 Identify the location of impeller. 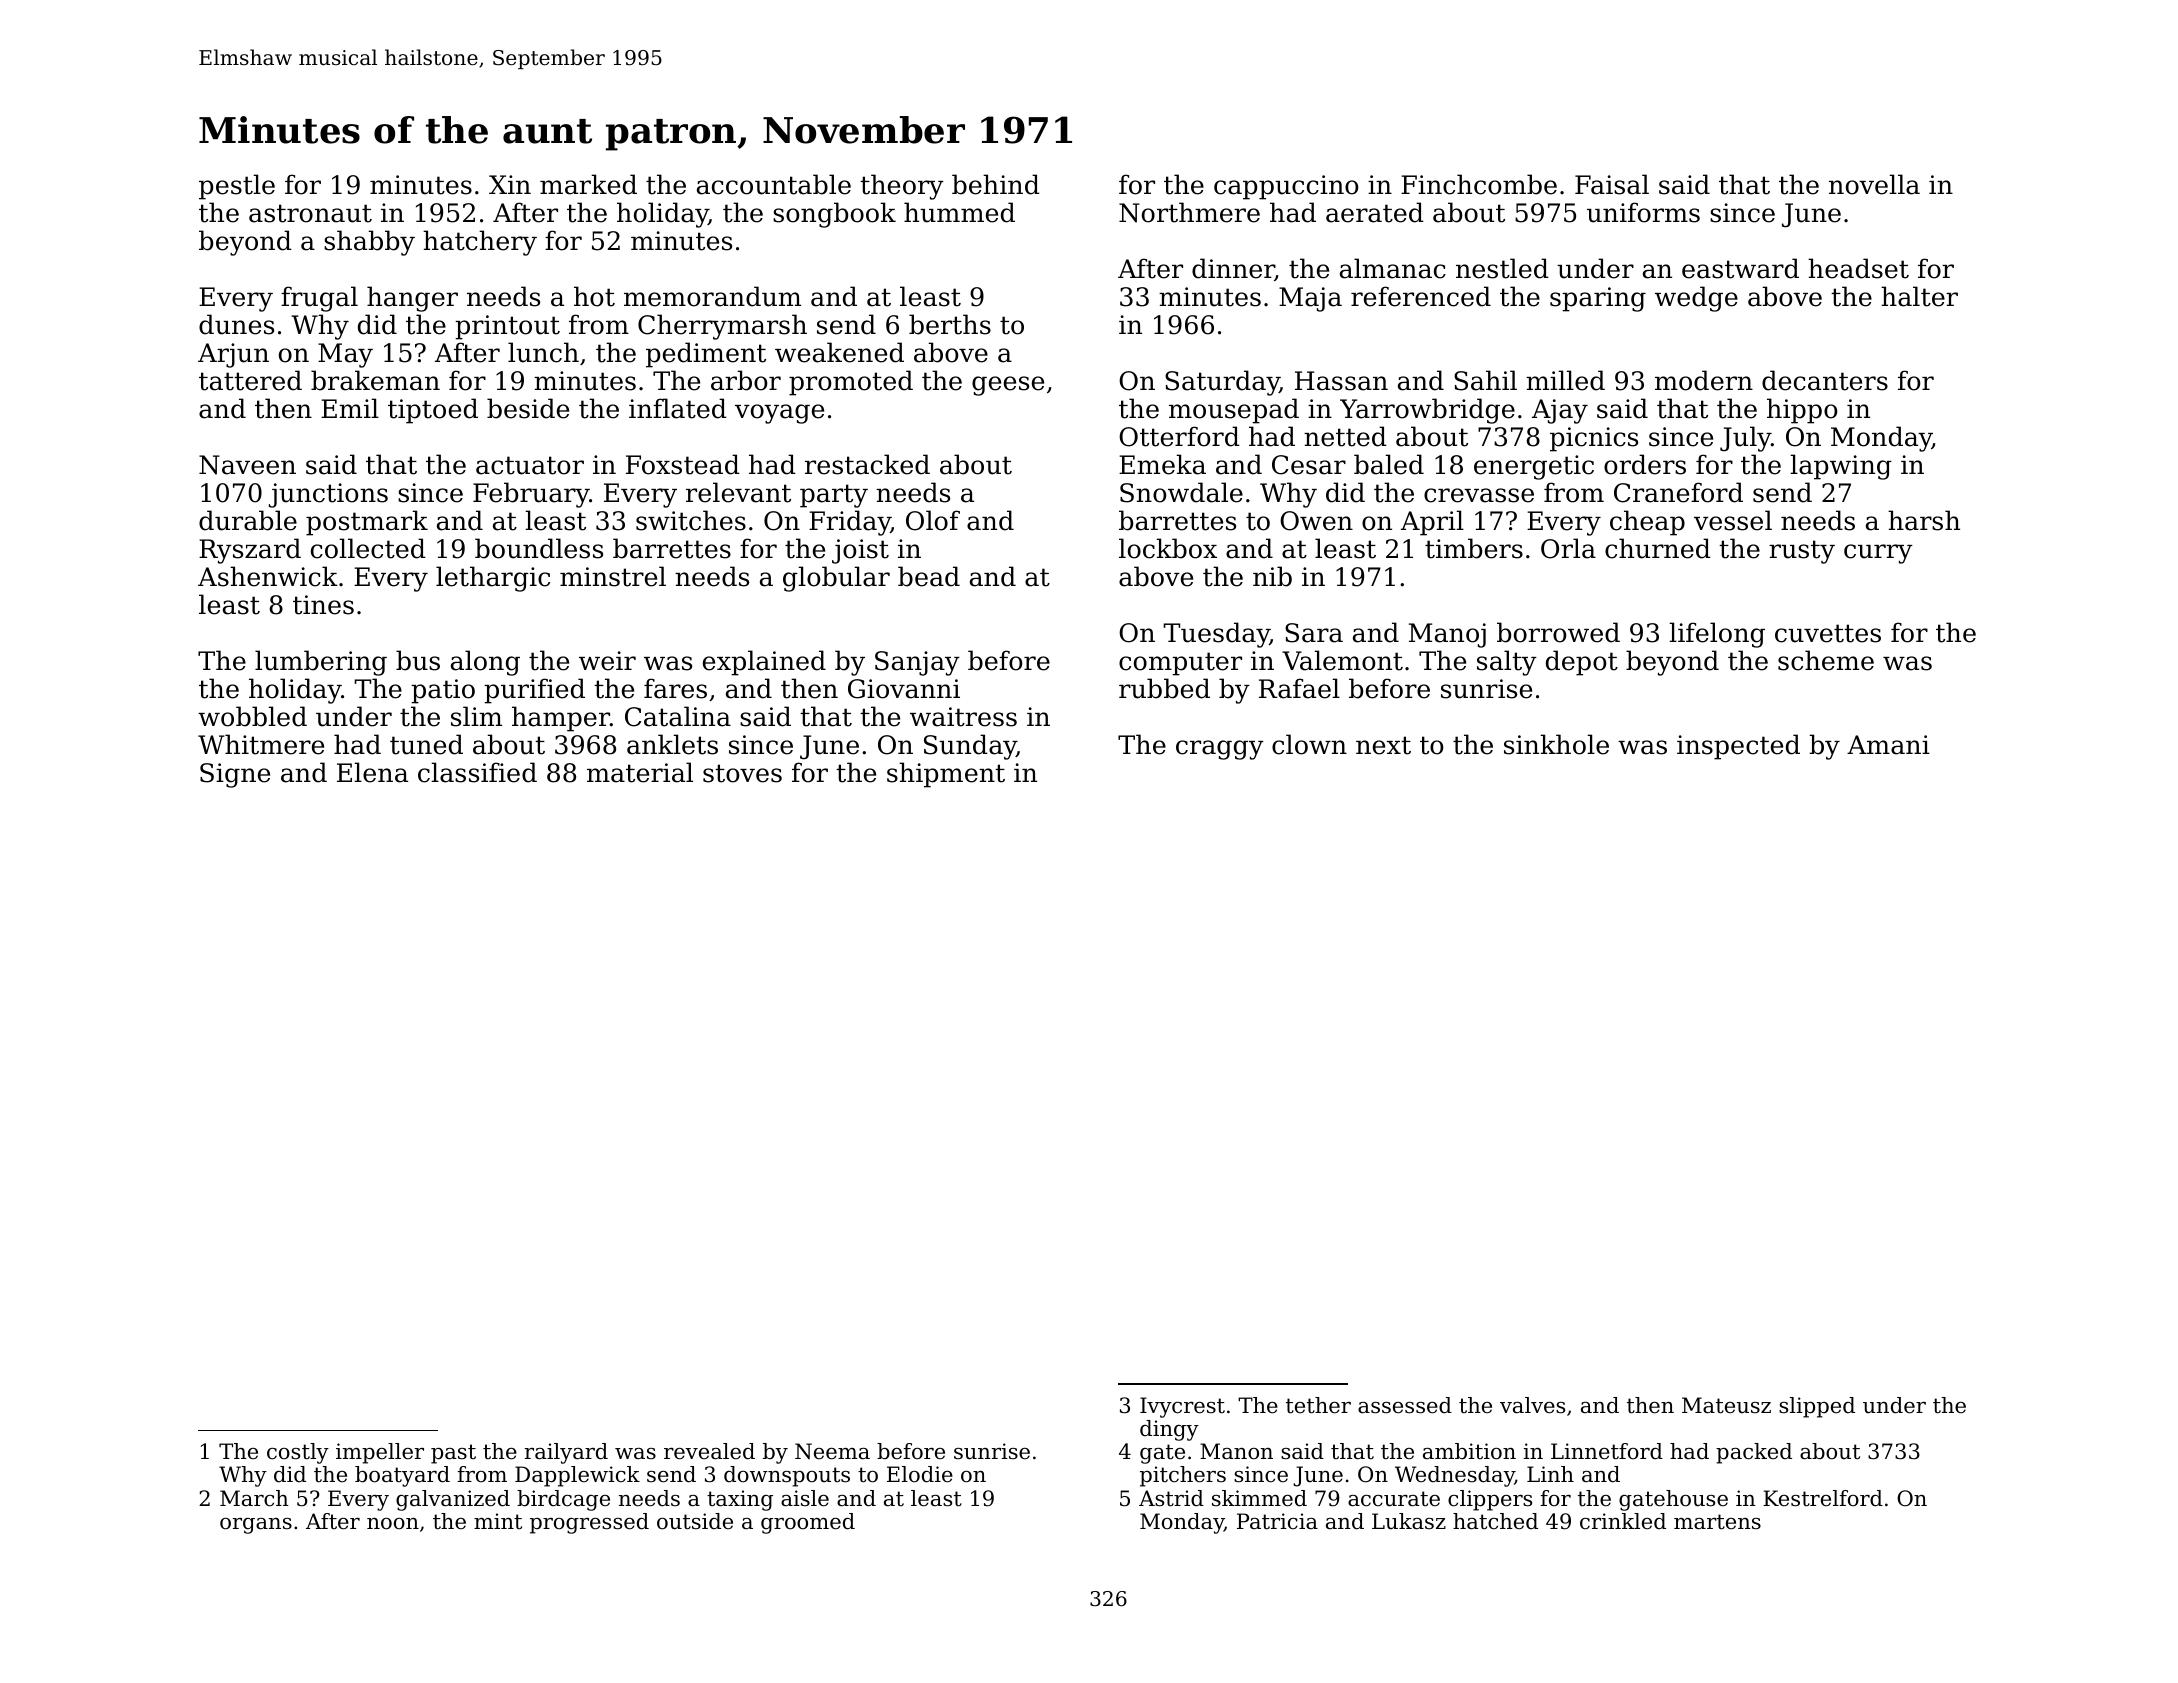
(380, 1453).
